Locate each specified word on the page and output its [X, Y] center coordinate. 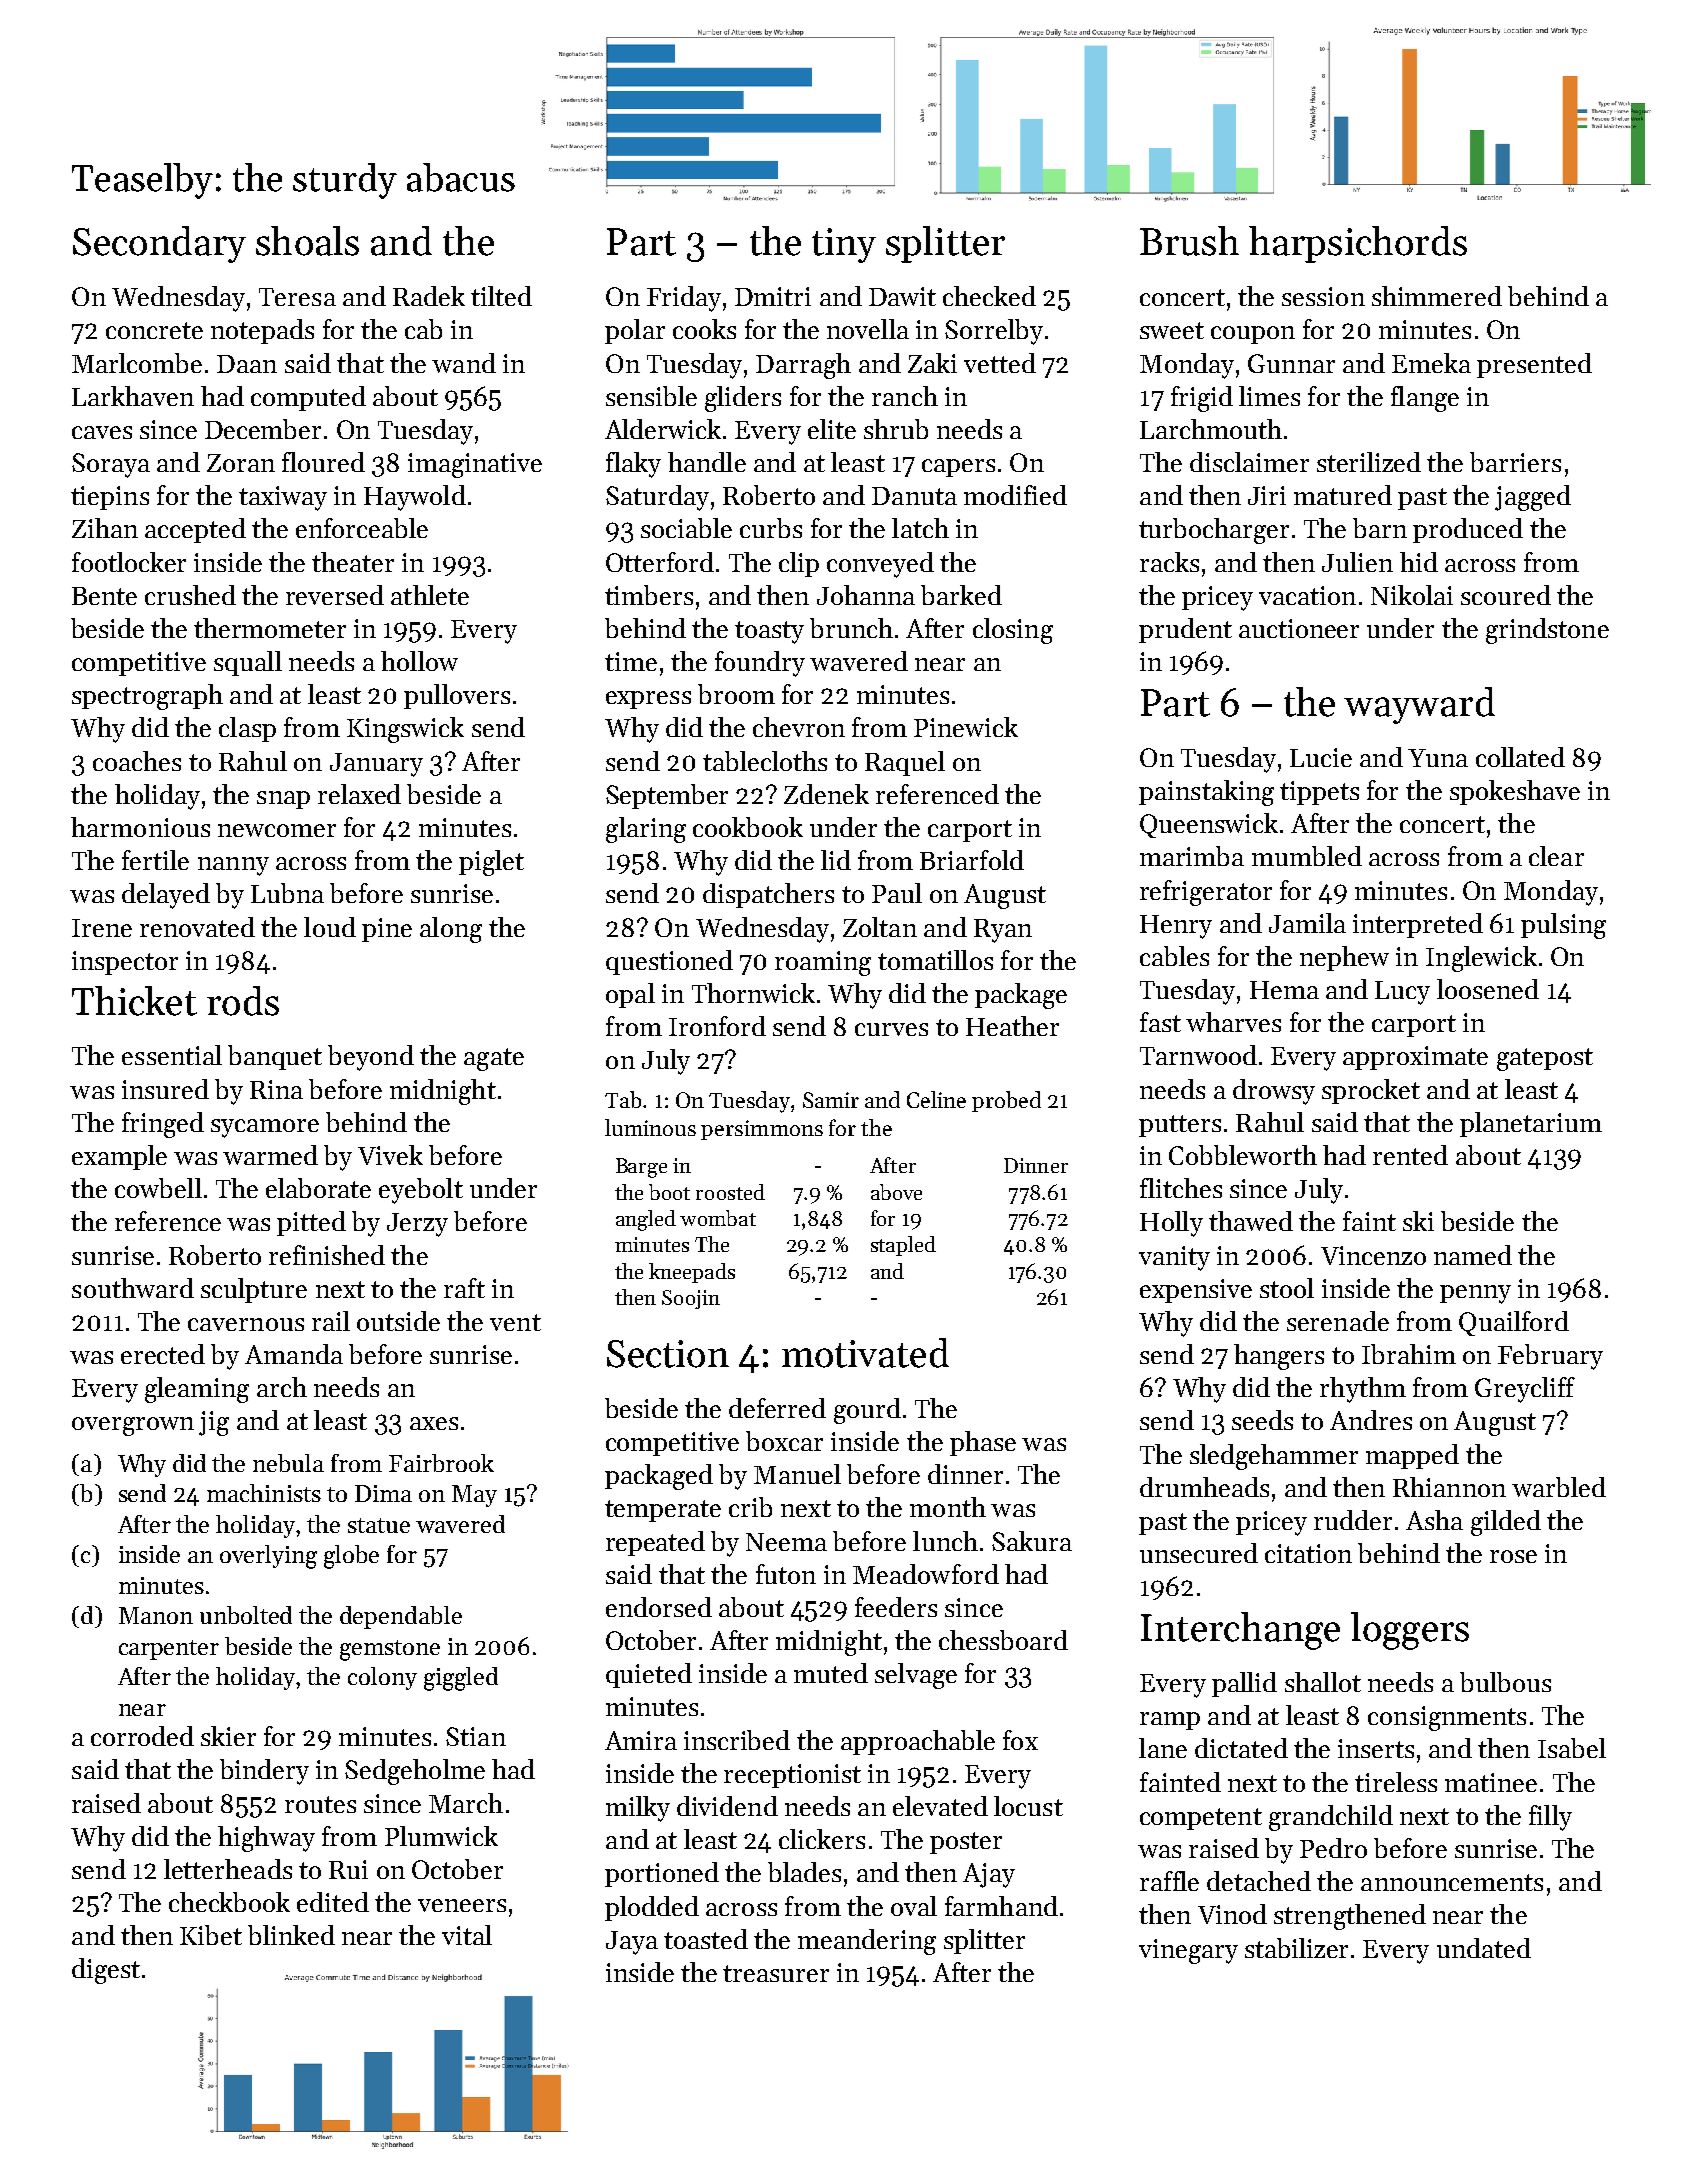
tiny [844, 245]
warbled [1559, 1487]
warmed [270, 1155]
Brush [1189, 241]
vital [467, 1935]
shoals [307, 241]
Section [668, 1354]
